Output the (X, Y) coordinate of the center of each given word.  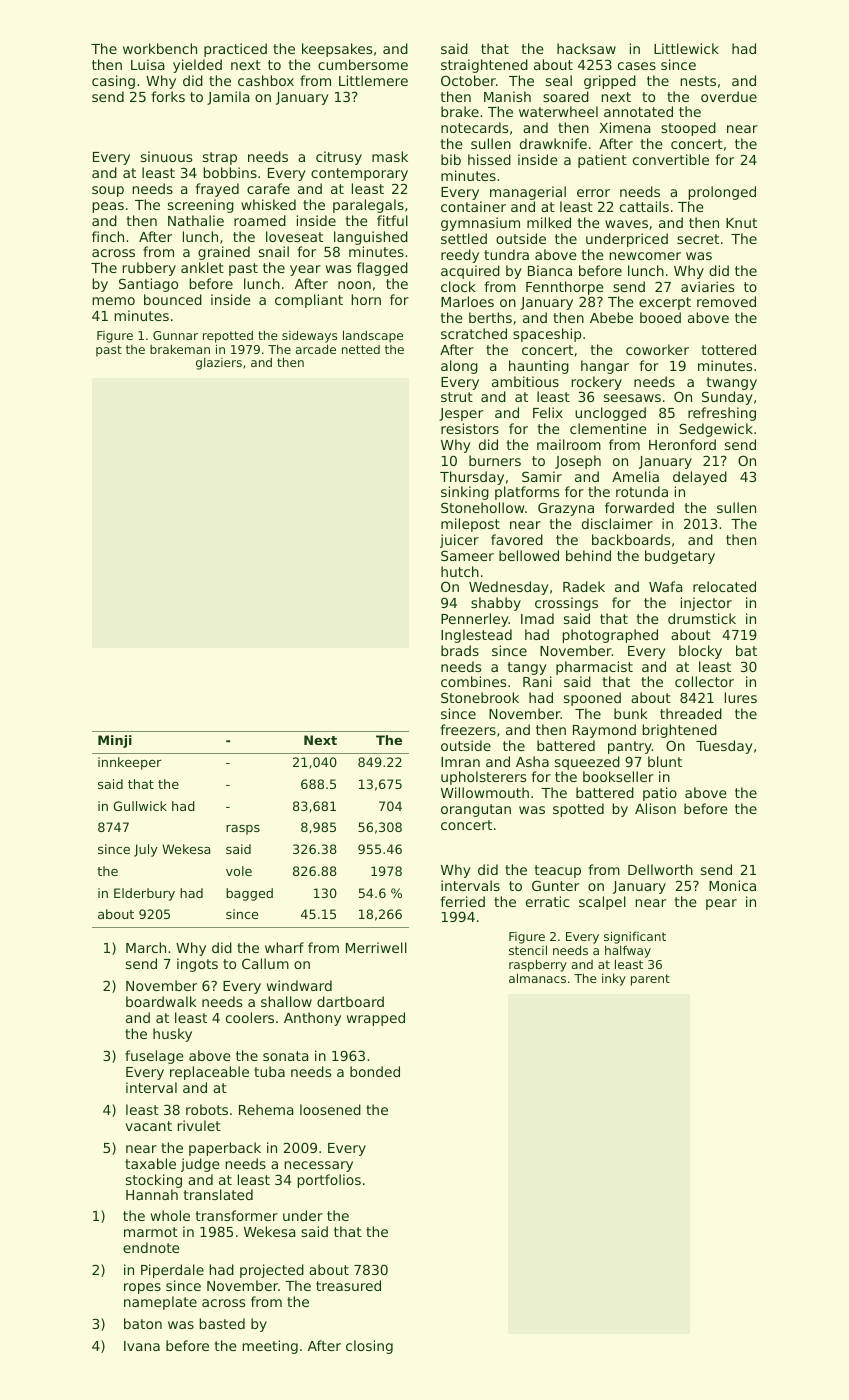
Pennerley (475, 620)
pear (721, 904)
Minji (115, 741)
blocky (700, 652)
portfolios (329, 1181)
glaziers (219, 363)
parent (650, 980)
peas (108, 207)
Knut (741, 223)
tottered (729, 349)
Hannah (152, 1194)
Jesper (461, 414)
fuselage (154, 1057)
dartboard (350, 1001)
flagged (382, 269)
